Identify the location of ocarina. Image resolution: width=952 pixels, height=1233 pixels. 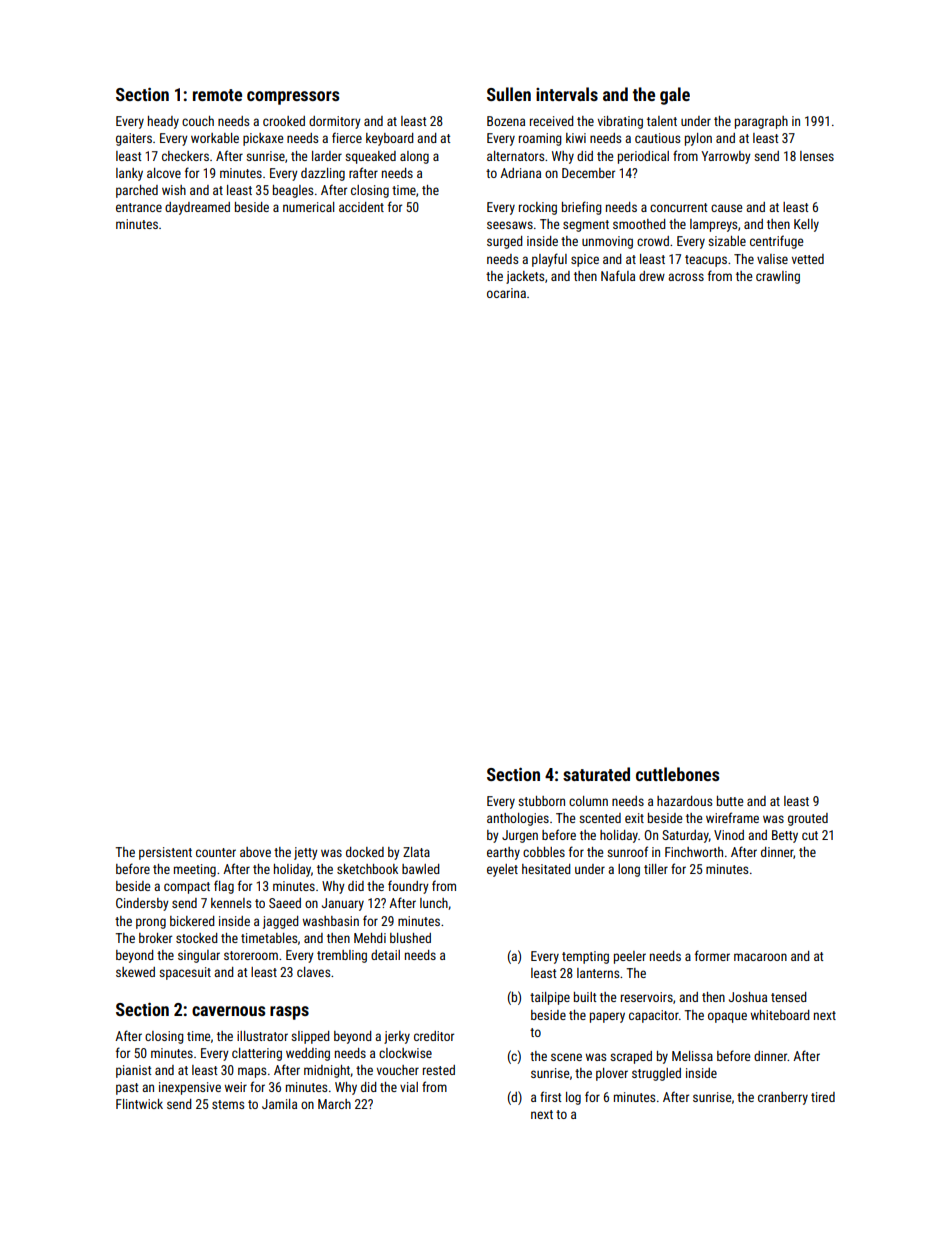
(506, 293).
